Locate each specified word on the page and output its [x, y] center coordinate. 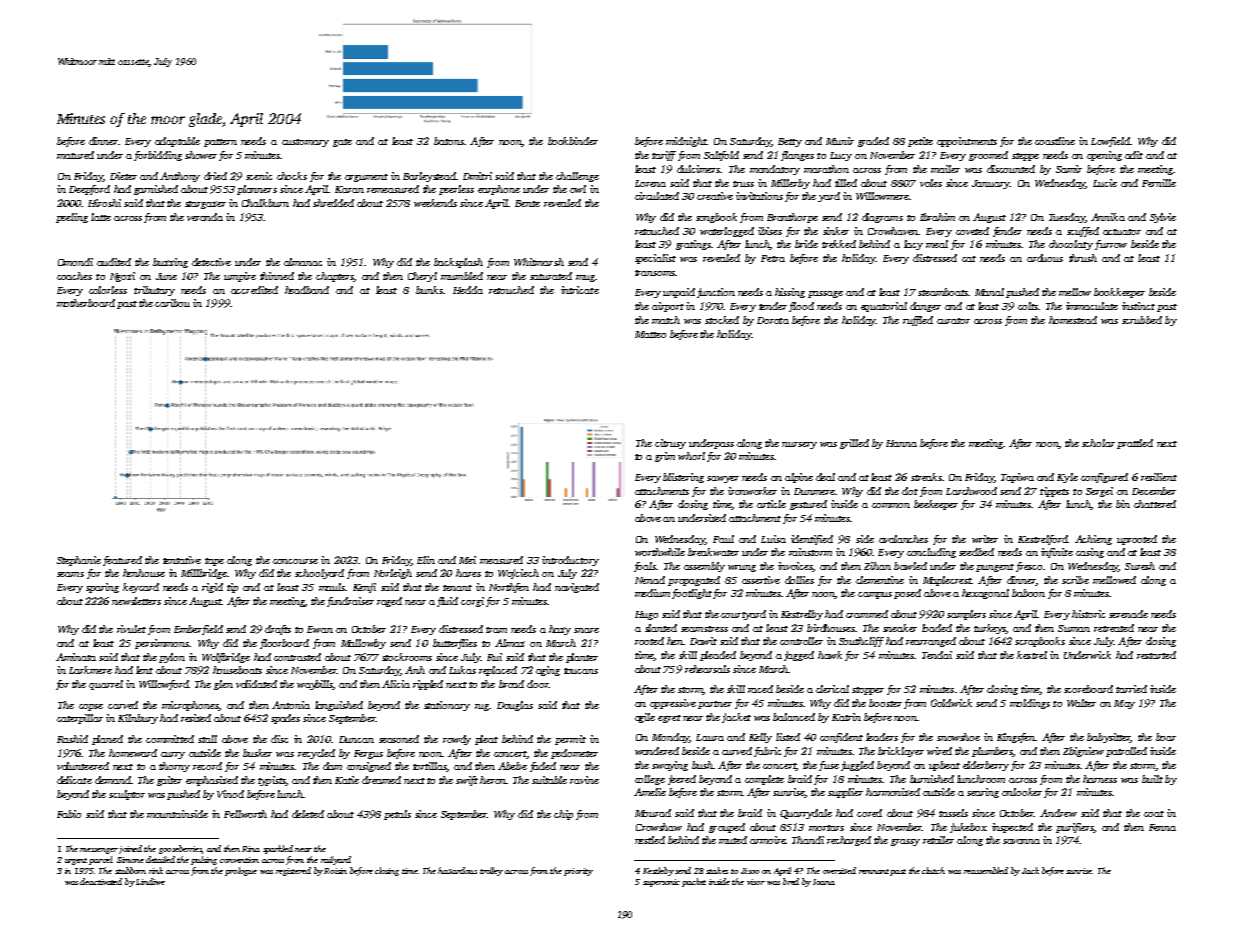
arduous [1045, 258]
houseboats [237, 670]
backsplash [458, 263]
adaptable [177, 142]
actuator [1122, 232]
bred [791, 881]
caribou [172, 303]
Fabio [69, 814]
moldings [1030, 704]
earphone [499, 190]
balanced [794, 717]
